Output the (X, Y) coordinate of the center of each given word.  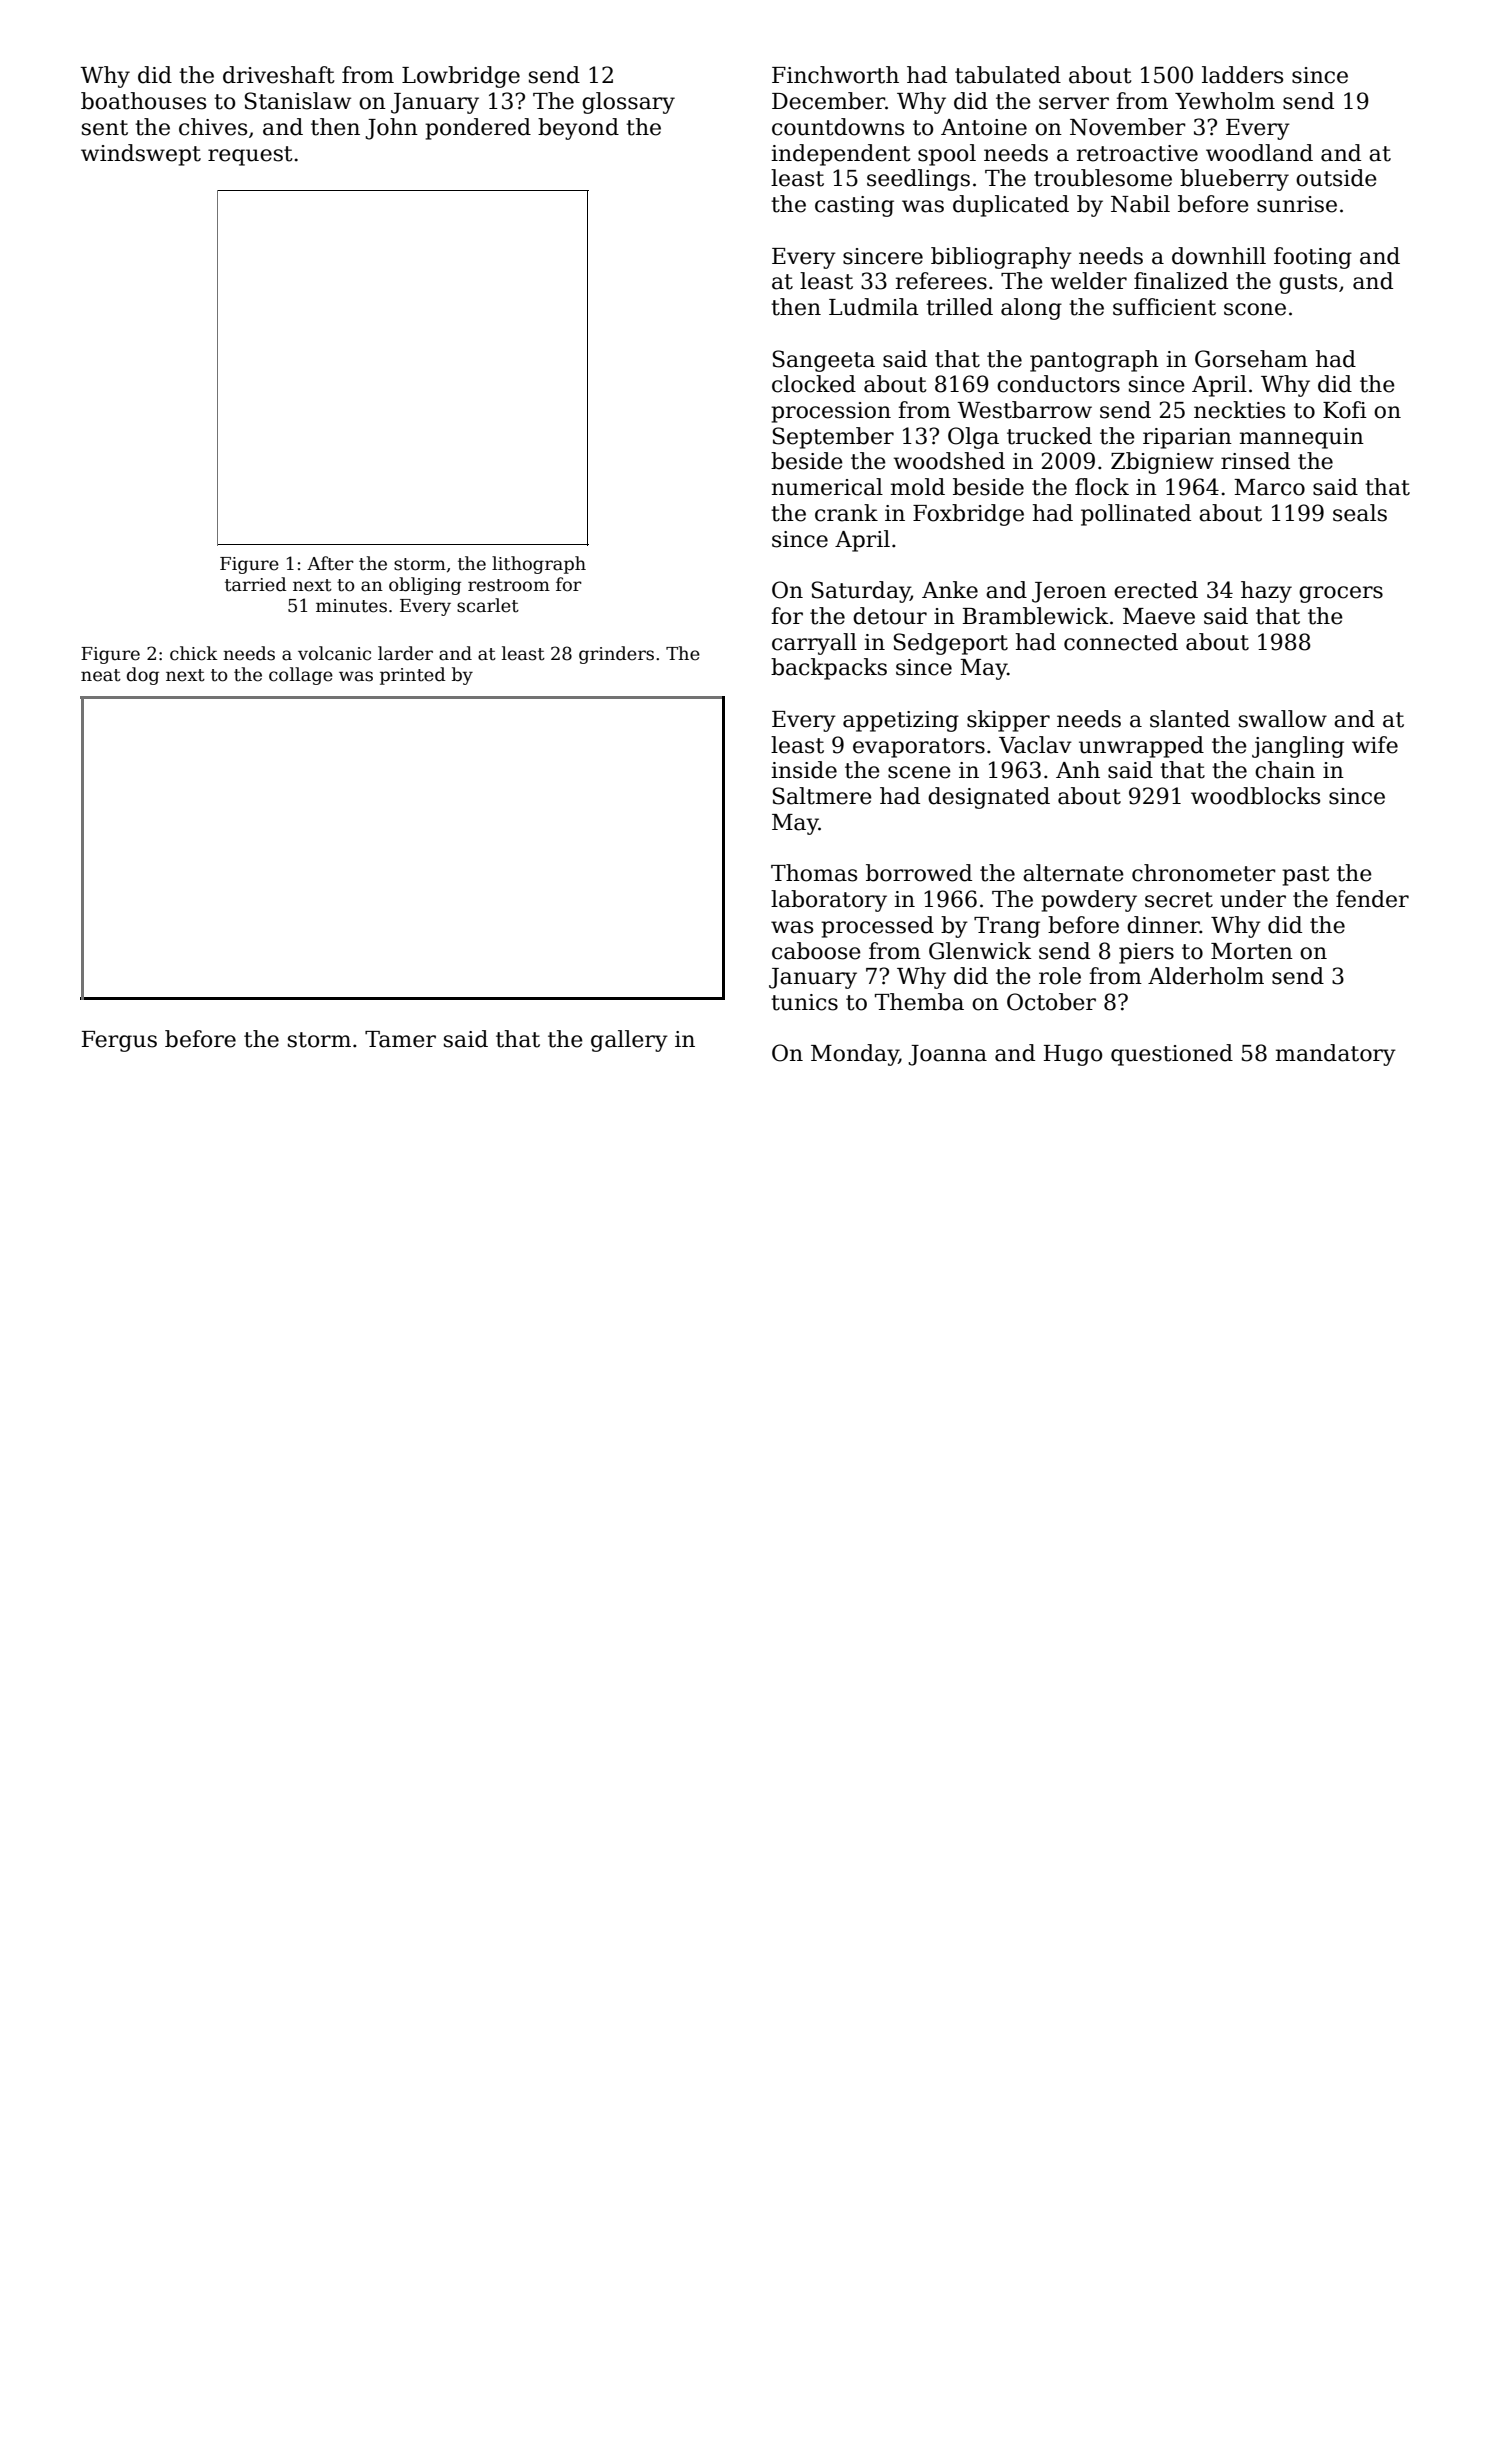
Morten (1252, 951)
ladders (1242, 75)
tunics (804, 1002)
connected (1121, 642)
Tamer (400, 1039)
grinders (616, 655)
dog (143, 676)
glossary (628, 103)
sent (105, 128)
